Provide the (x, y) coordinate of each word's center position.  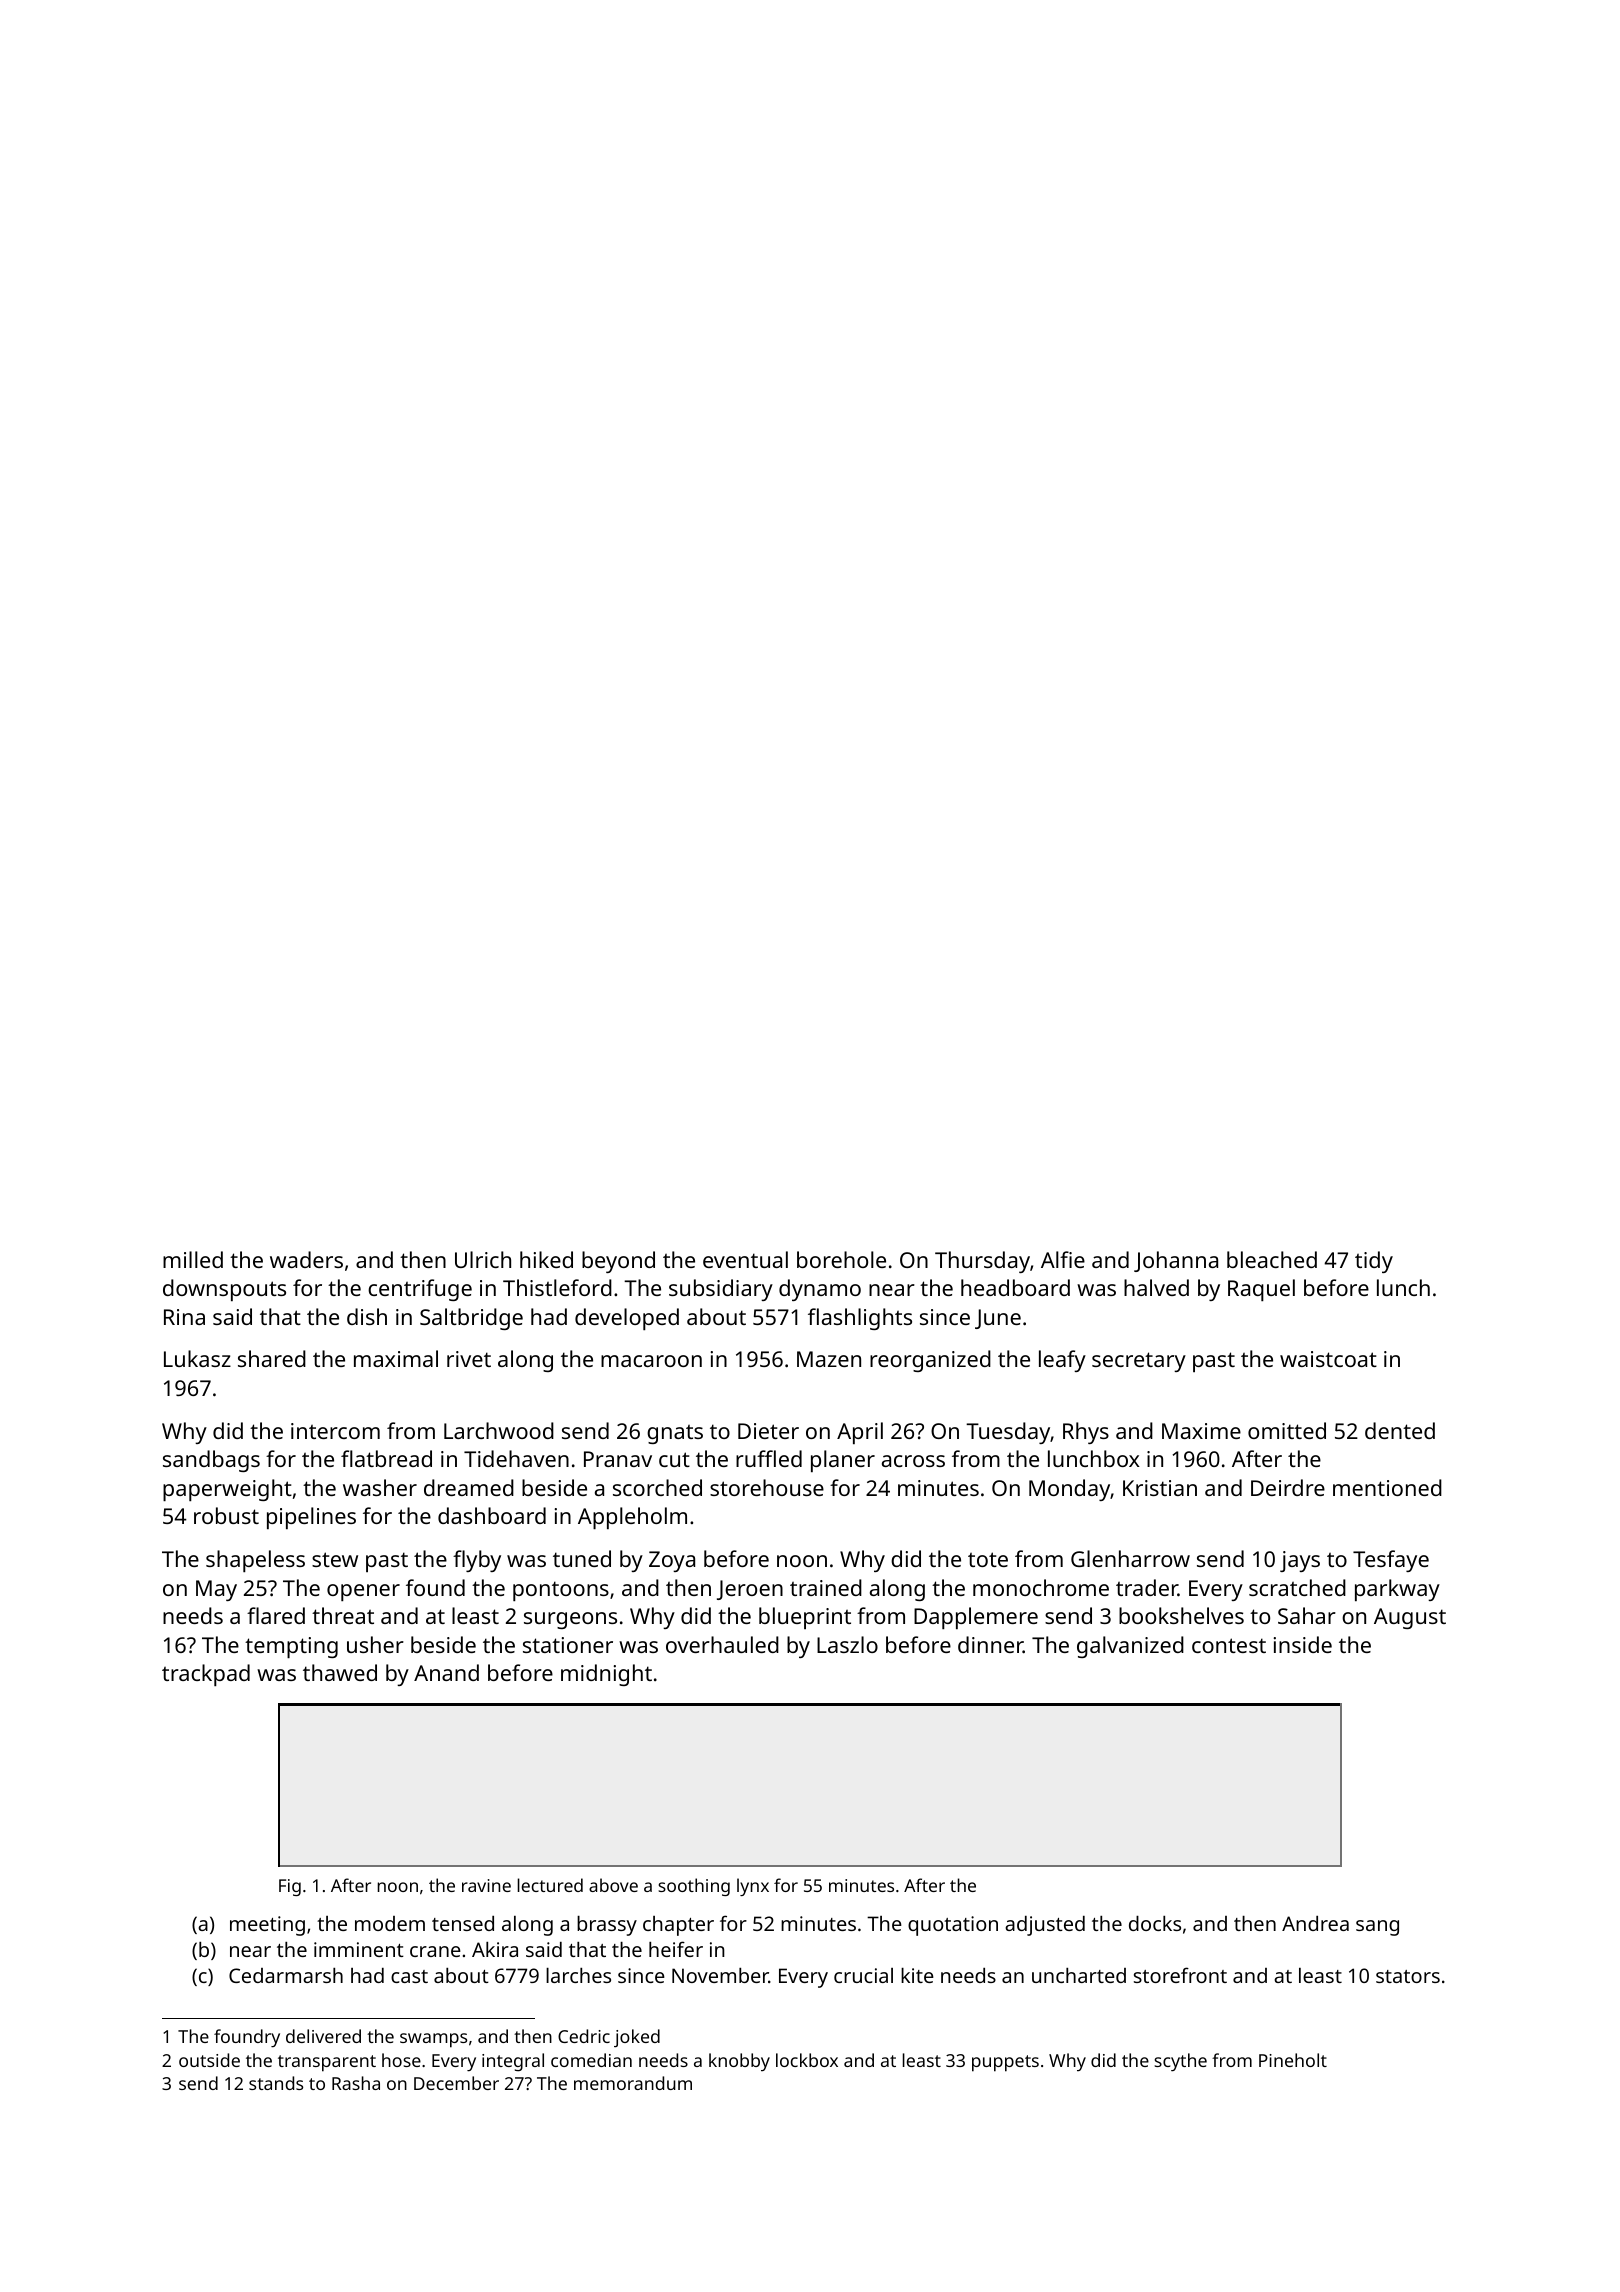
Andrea (1315, 1923)
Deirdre (1288, 1487)
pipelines (311, 1518)
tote (988, 1559)
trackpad (206, 1675)
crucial (863, 1975)
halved (1156, 1287)
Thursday (982, 1262)
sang (1377, 1928)
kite (917, 1975)
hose (401, 2060)
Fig (290, 1887)
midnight (606, 1675)
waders (306, 1259)
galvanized (1130, 1647)
